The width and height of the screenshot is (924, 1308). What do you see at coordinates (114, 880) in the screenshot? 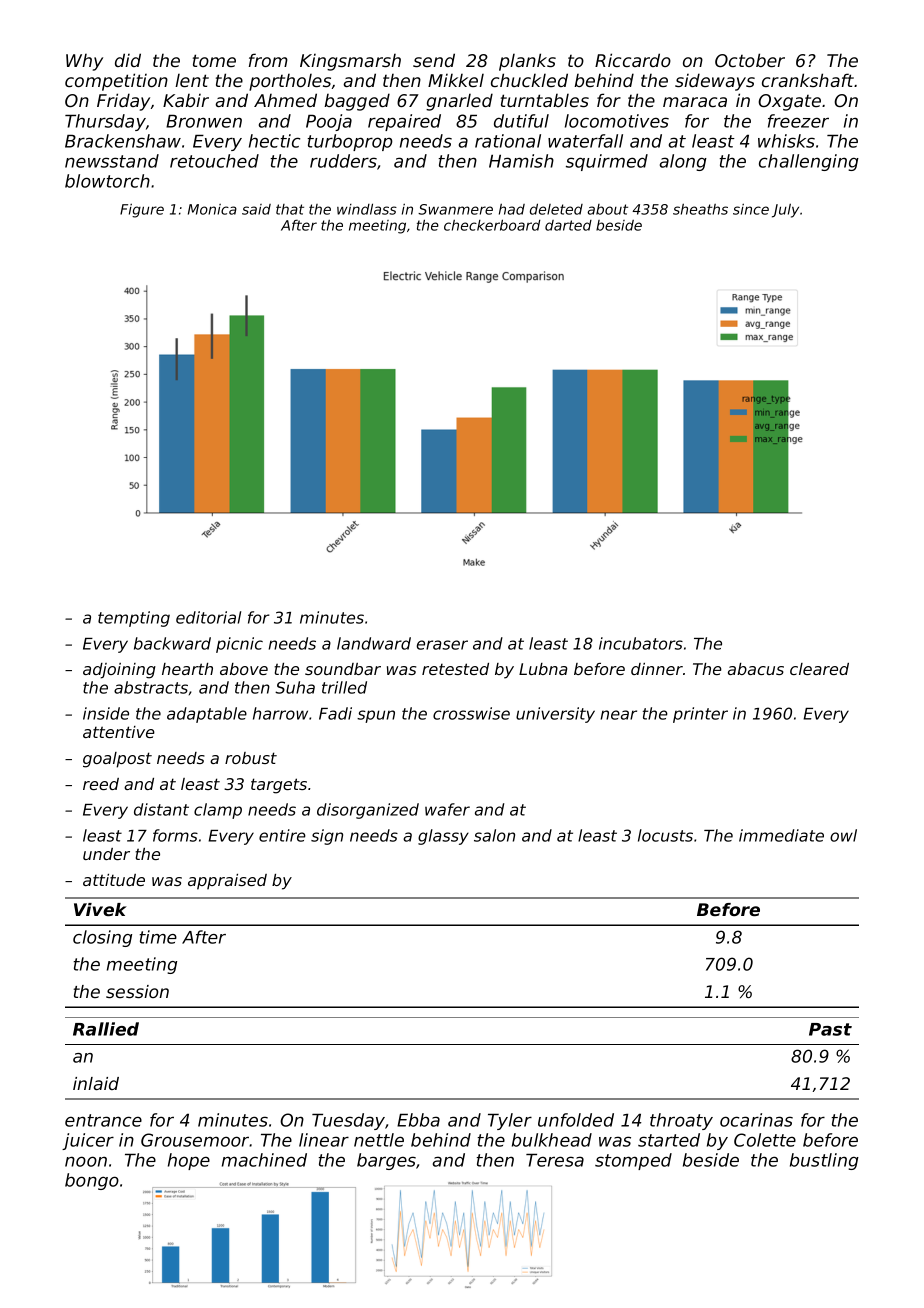
I see `attitude` at bounding box center [114, 880].
